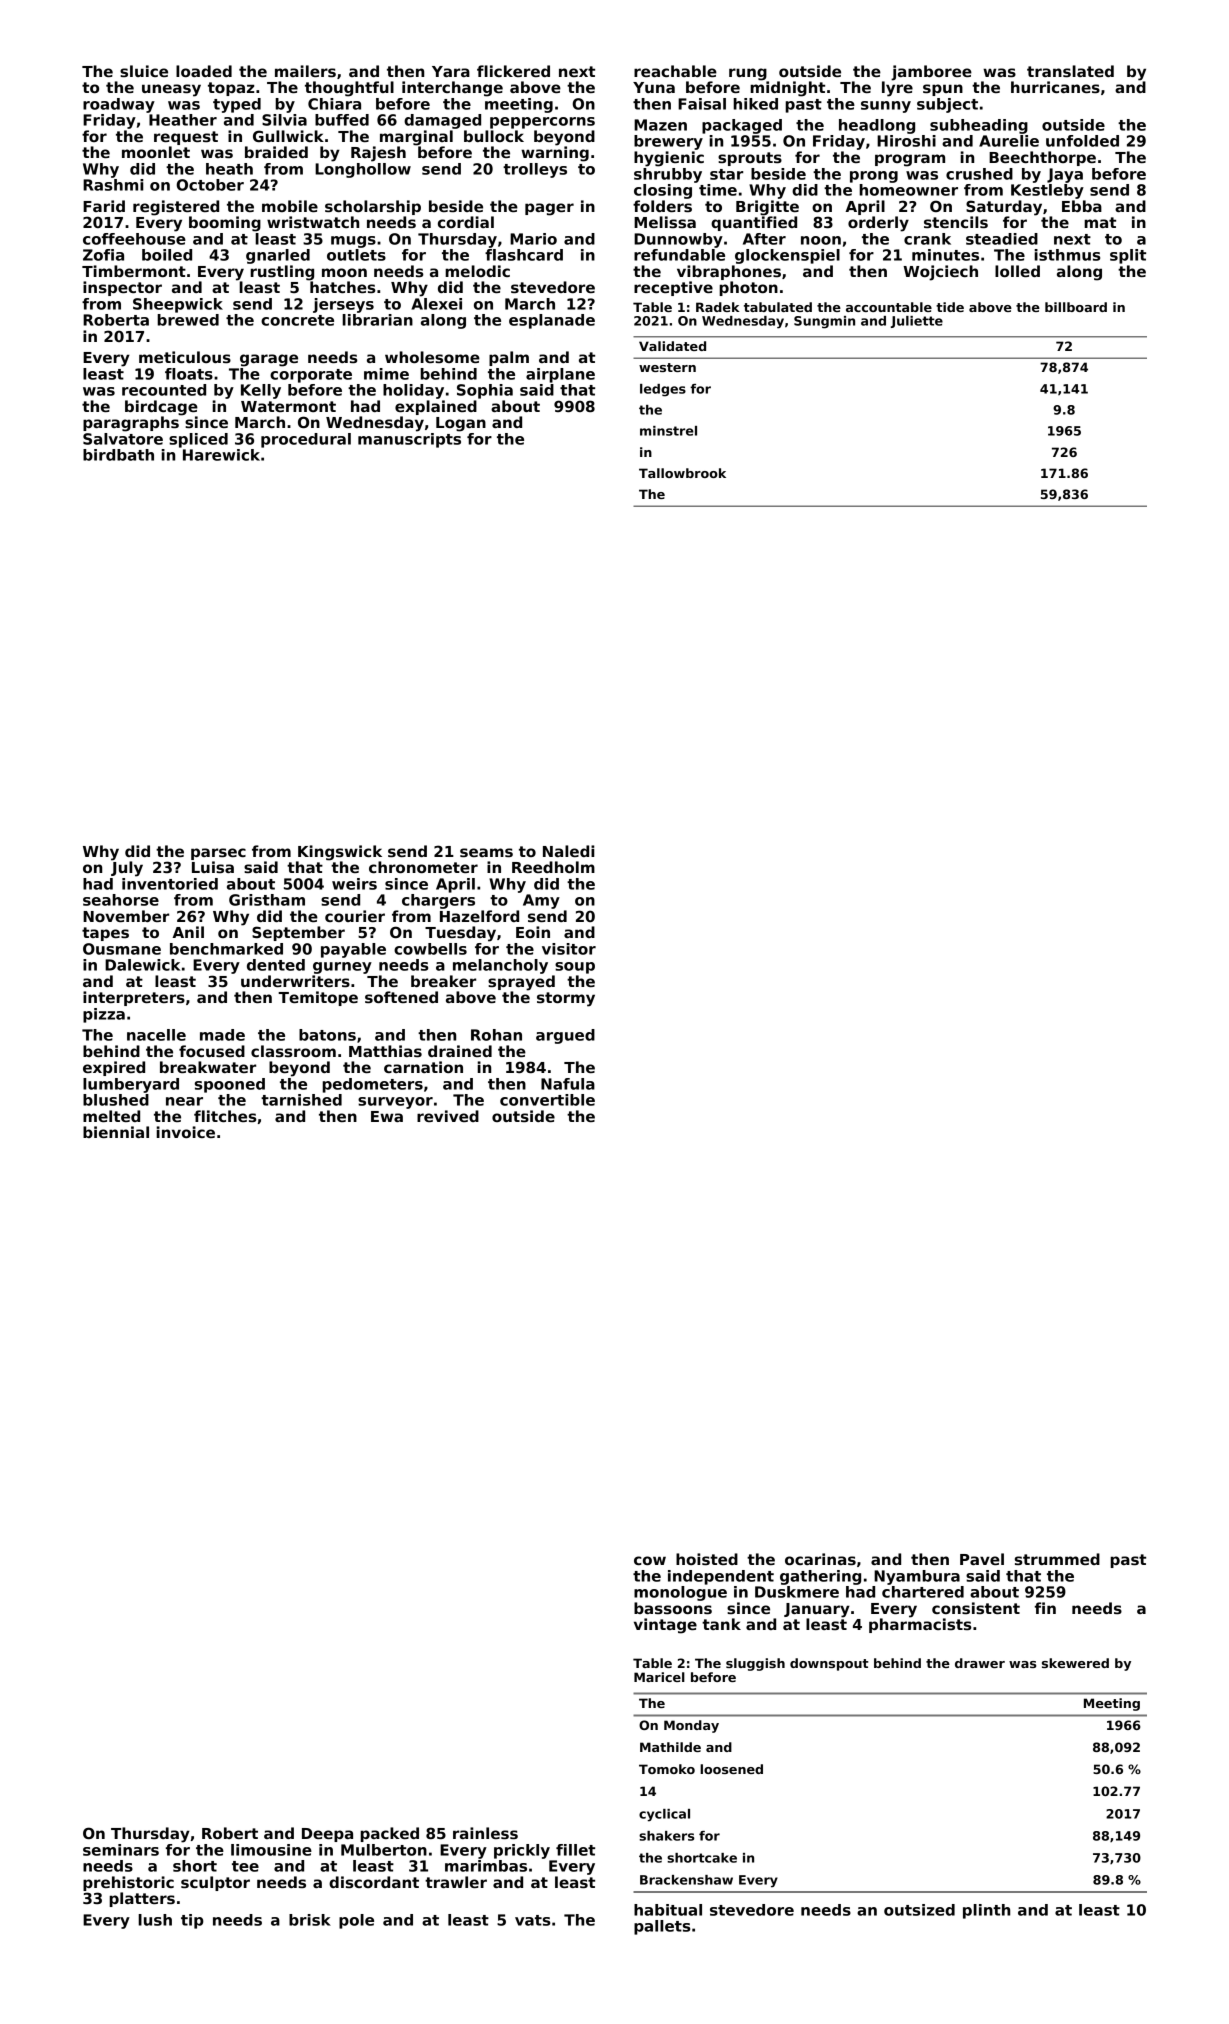  Describe the element at coordinates (524, 255) in the document. I see `flashcard` at that location.
